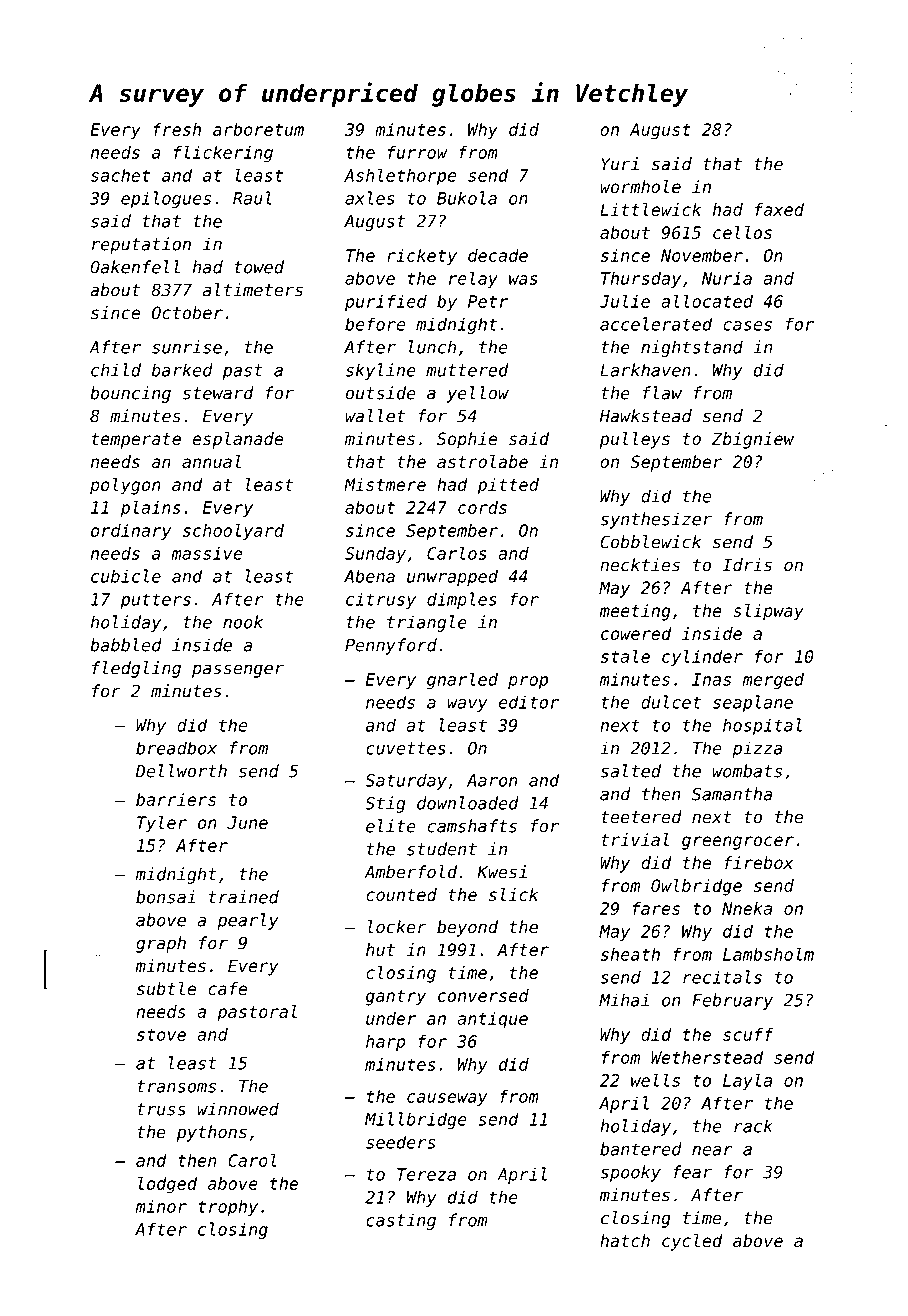  Describe the element at coordinates (243, 622) in the image. I see `nook` at that location.
